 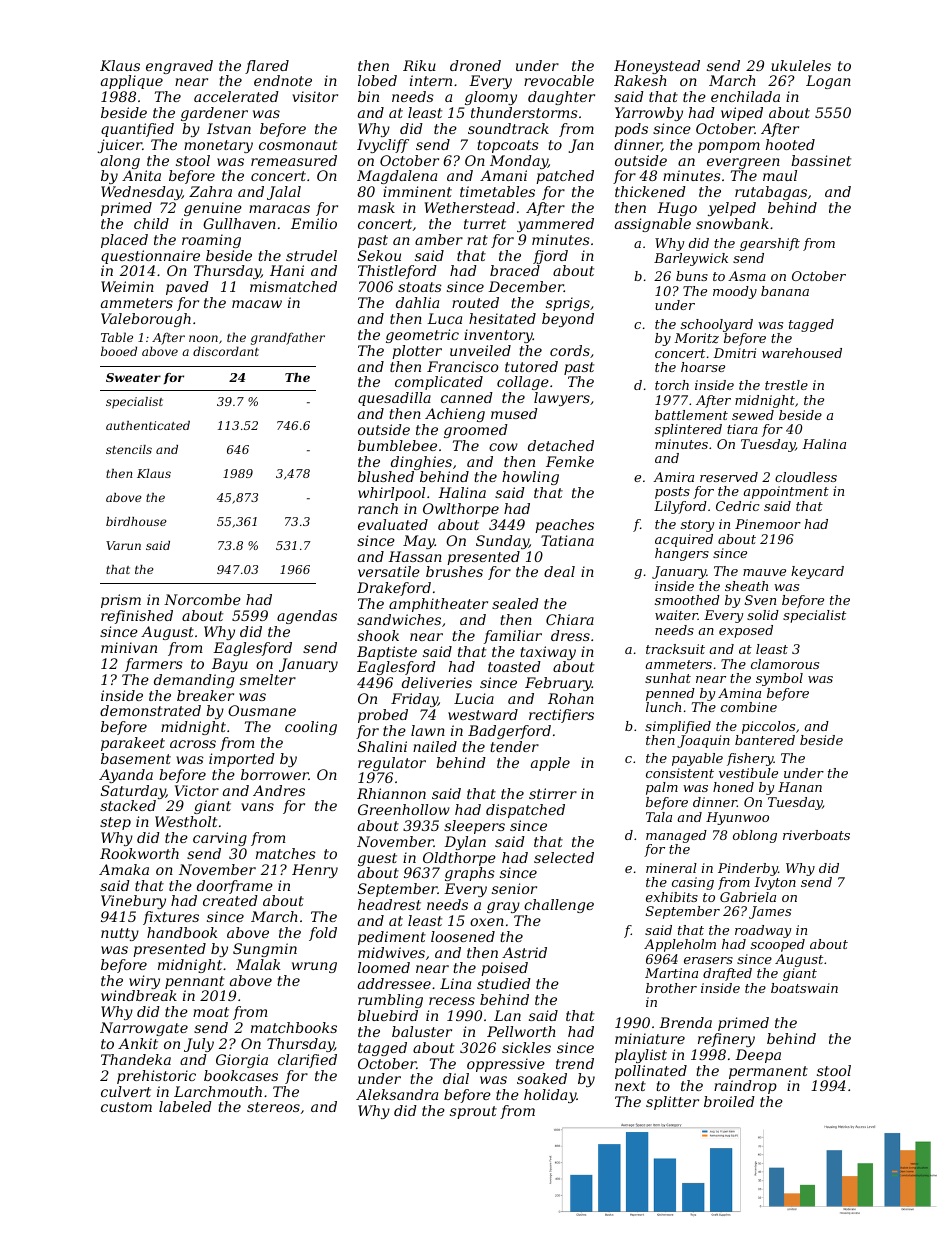 I want to click on droned, so click(x=475, y=65).
